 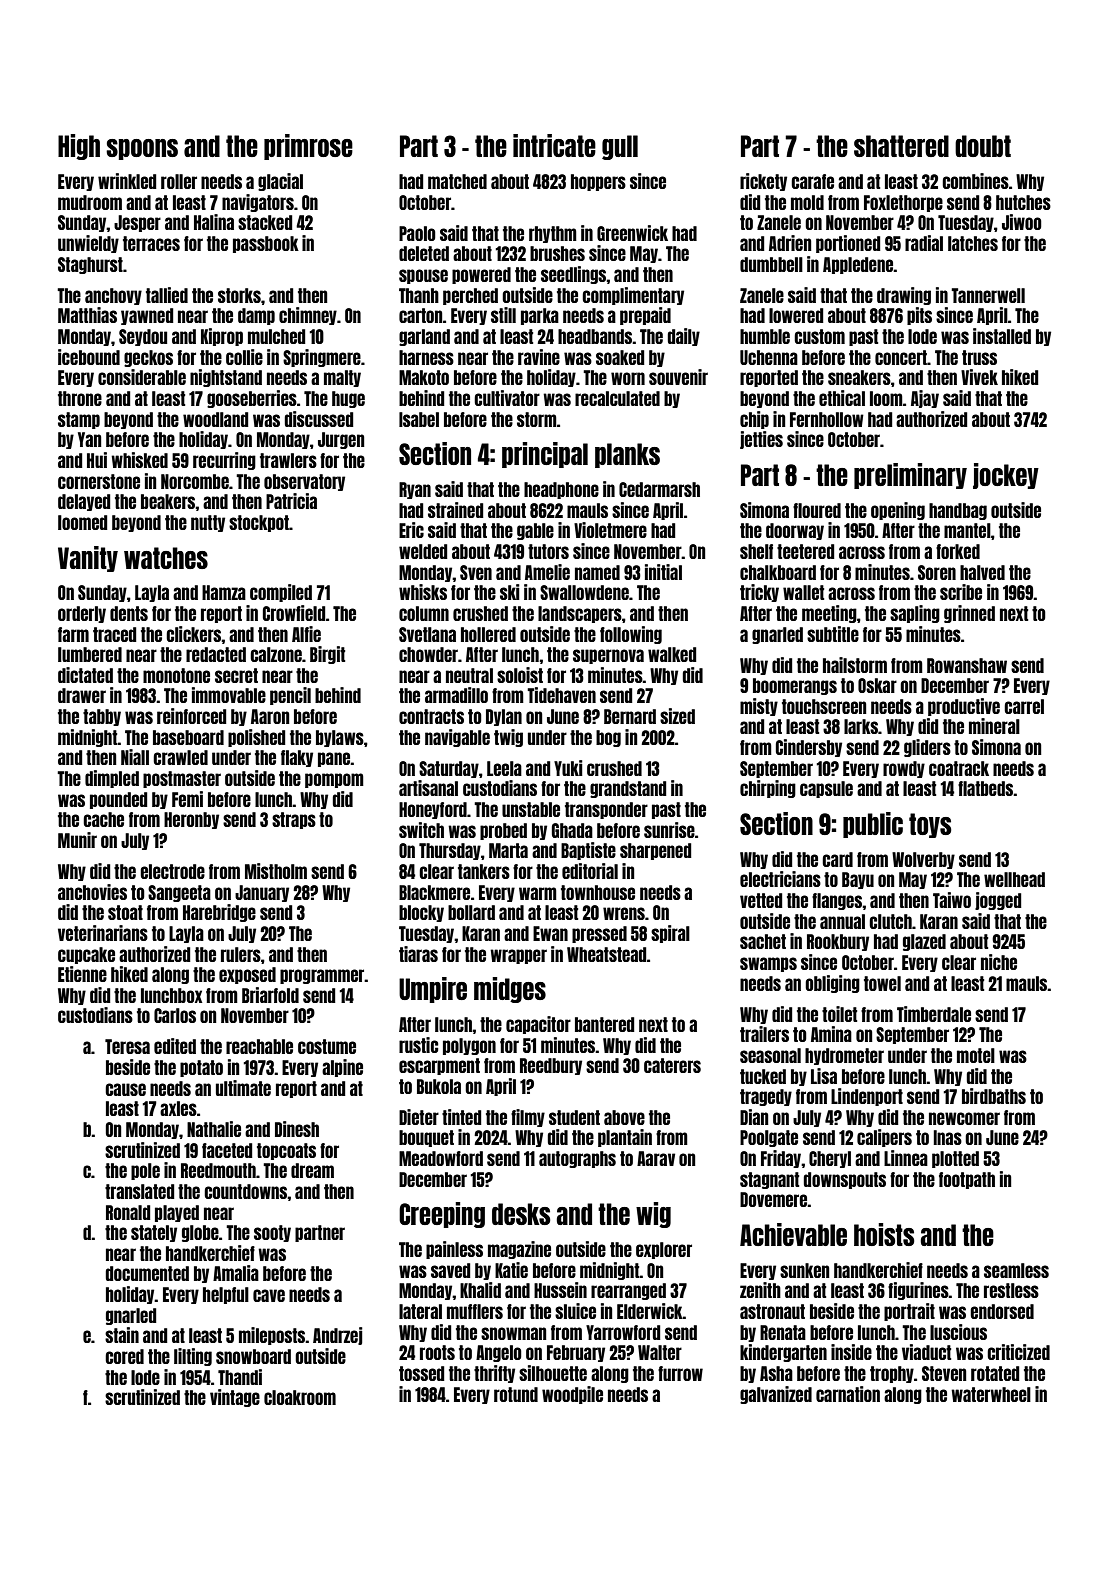 I want to click on intricate, so click(x=554, y=145).
